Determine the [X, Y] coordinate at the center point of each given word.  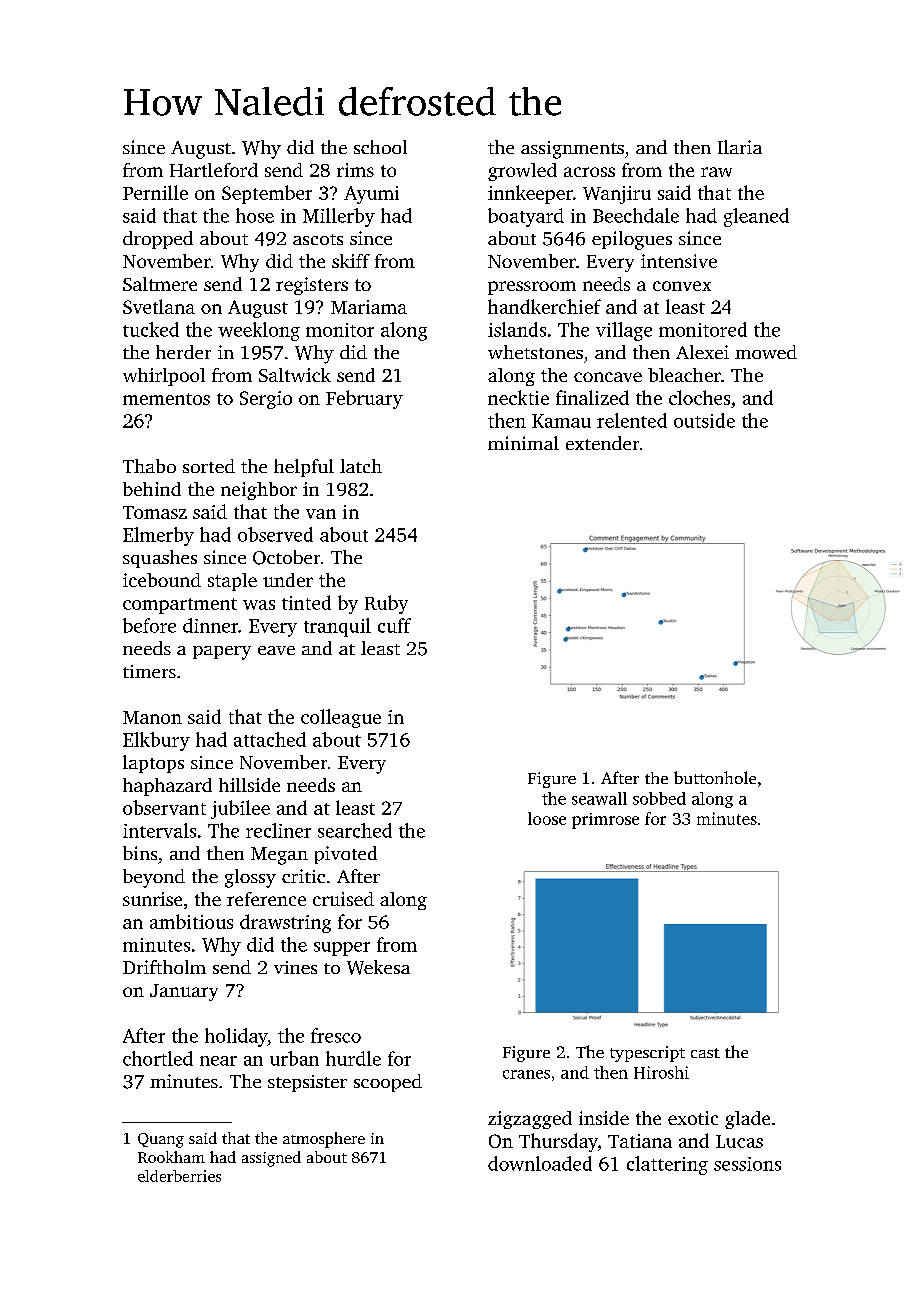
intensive [679, 261]
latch [361, 466]
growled [522, 172]
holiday [236, 1037]
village [624, 331]
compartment [180, 606]
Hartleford [214, 170]
